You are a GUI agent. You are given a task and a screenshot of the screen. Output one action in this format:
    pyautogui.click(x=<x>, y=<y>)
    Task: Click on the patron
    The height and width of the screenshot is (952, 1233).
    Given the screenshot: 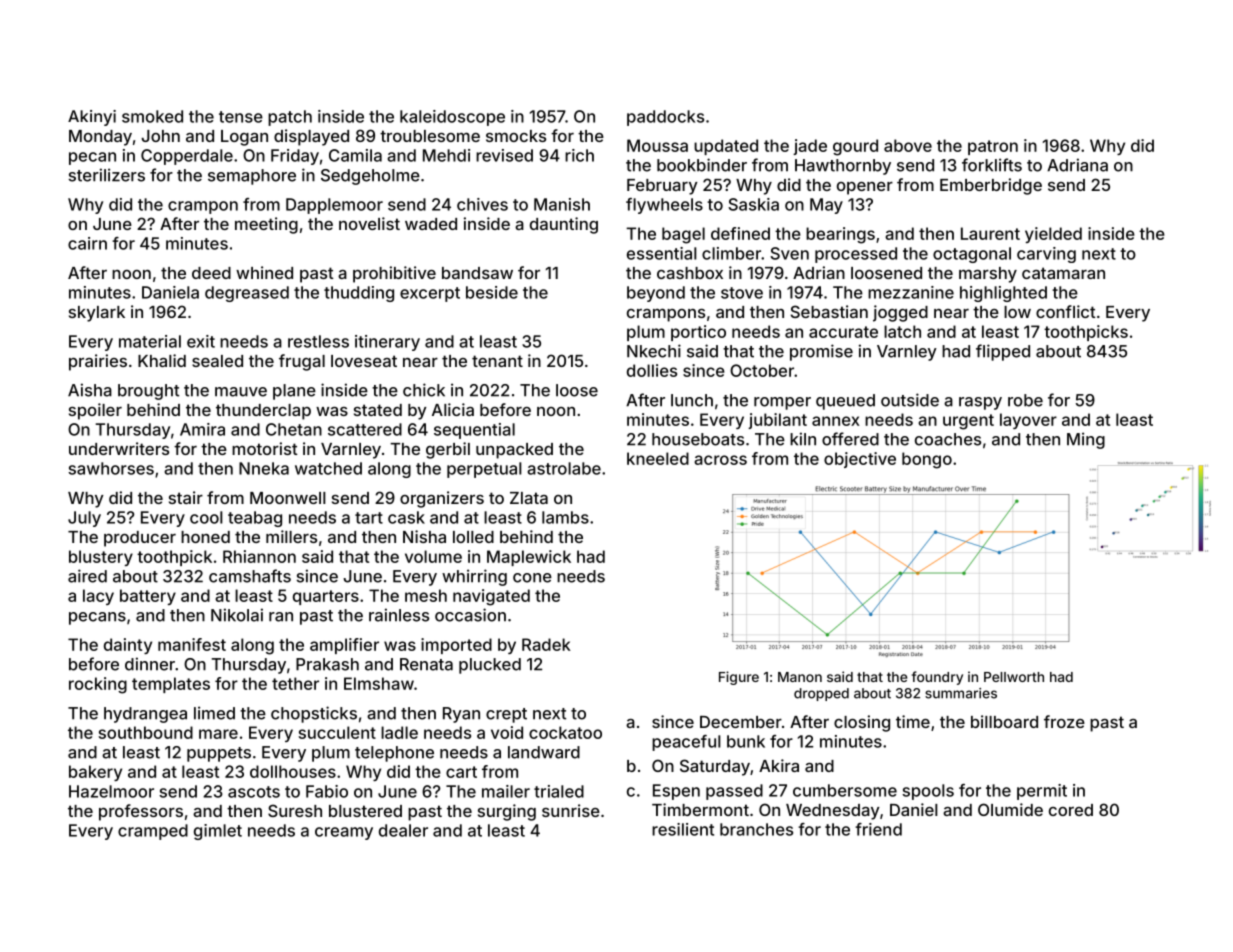 What is the action you would take?
    pyautogui.click(x=993, y=147)
